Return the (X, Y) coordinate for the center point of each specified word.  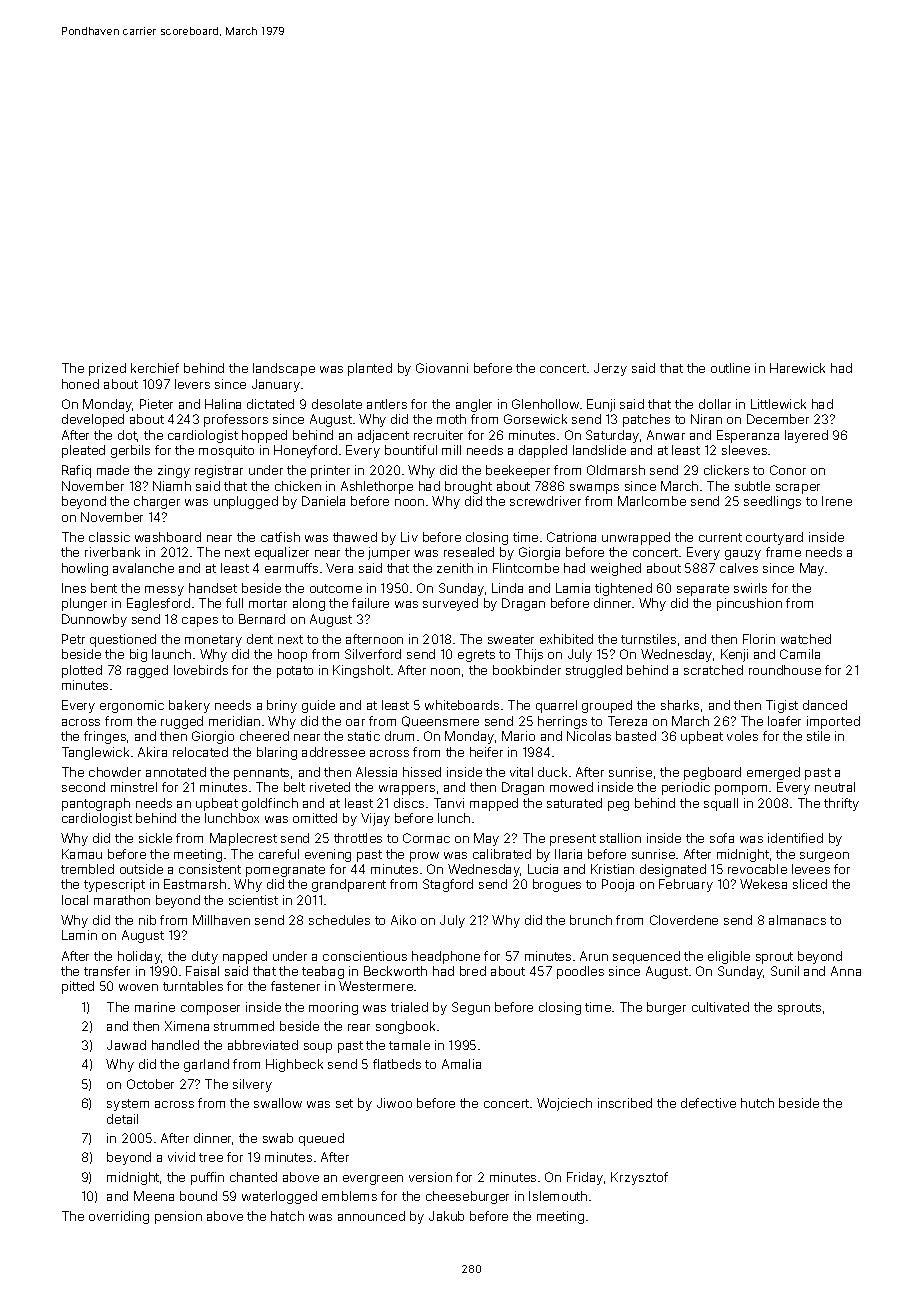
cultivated (720, 1007)
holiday (139, 957)
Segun (471, 1008)
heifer (486, 752)
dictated (270, 404)
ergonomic (132, 706)
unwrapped (636, 538)
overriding (119, 1217)
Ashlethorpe (377, 487)
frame (783, 552)
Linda (507, 588)
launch (171, 654)
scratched (713, 670)
